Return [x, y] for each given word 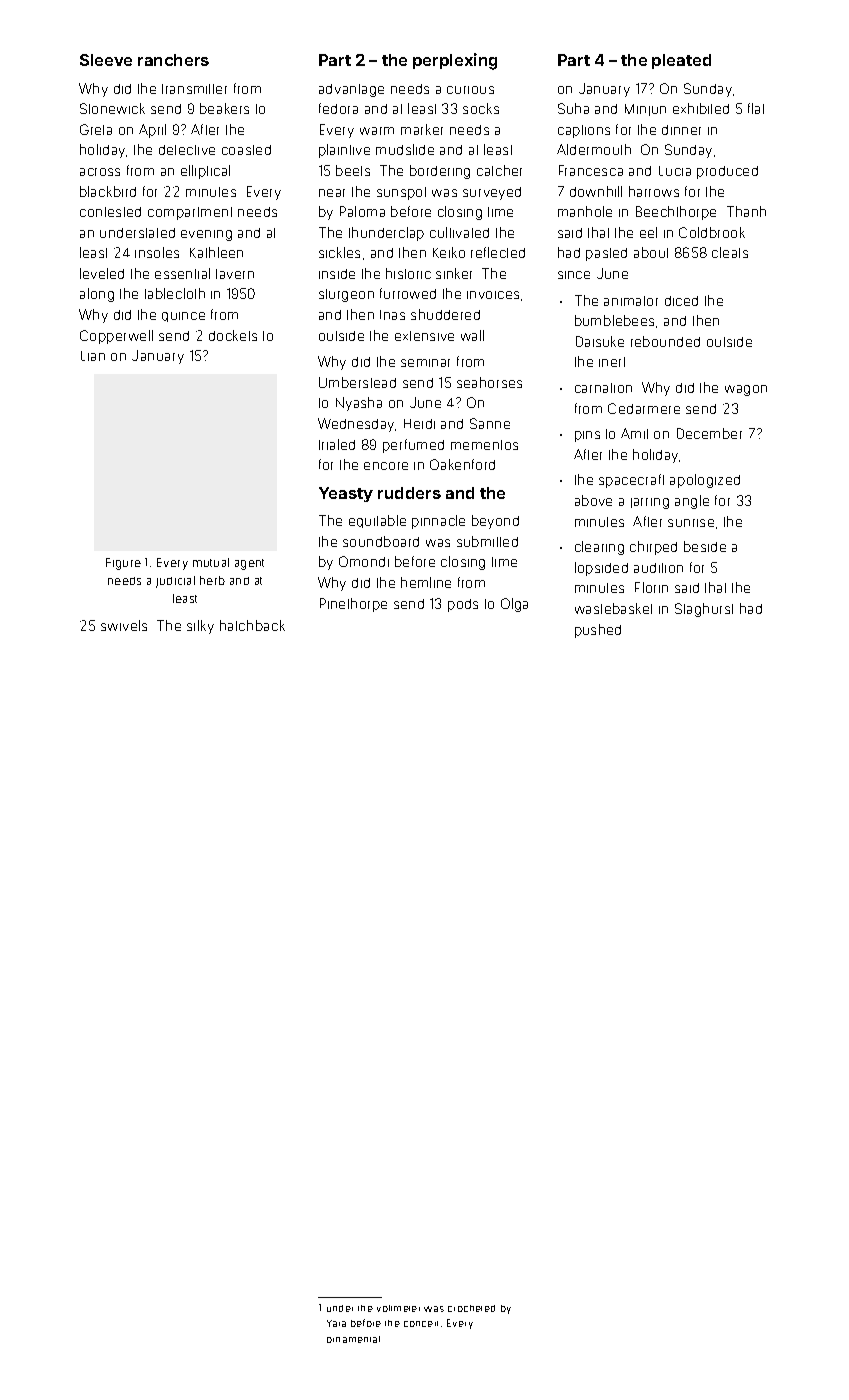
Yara [336, 1323]
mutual [211, 562]
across [100, 172]
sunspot [401, 193]
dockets [233, 335]
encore [386, 466]
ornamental [353, 1339]
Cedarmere [644, 408]
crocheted [471, 1308]
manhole [585, 211]
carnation [603, 388]
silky [200, 627]
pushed [598, 631]
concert [421, 1324]
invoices [493, 295]
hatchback [252, 625]
